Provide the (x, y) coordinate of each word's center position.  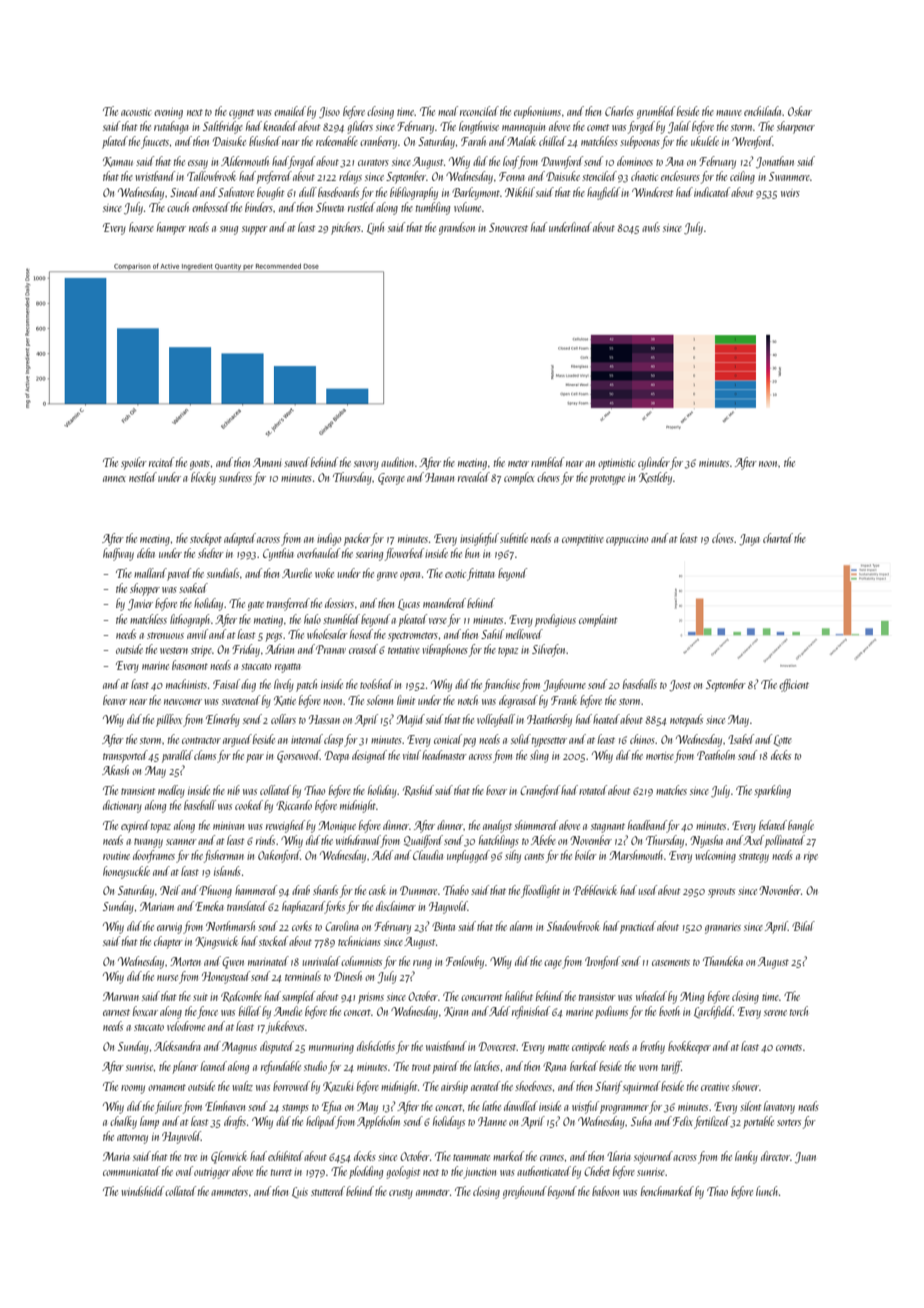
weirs (790, 193)
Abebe (543, 840)
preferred (274, 177)
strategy (754, 858)
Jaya (749, 540)
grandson (457, 228)
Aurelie (297, 573)
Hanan (439, 477)
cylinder (654, 463)
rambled (547, 462)
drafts (235, 1122)
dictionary (122, 806)
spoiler (134, 463)
